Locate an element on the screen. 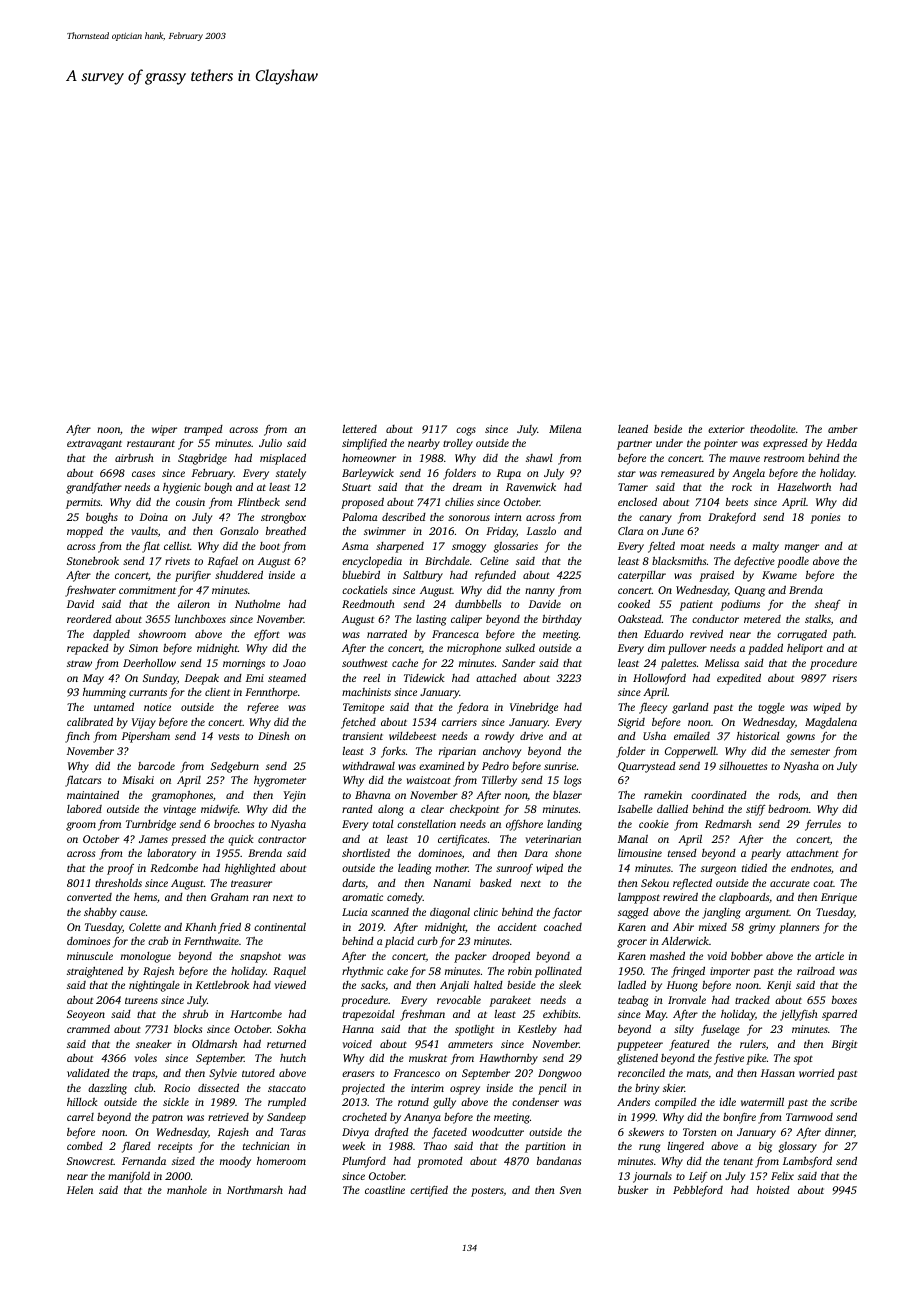 The width and height of the screenshot is (924, 1308). silhouettes is located at coordinates (743, 766).
